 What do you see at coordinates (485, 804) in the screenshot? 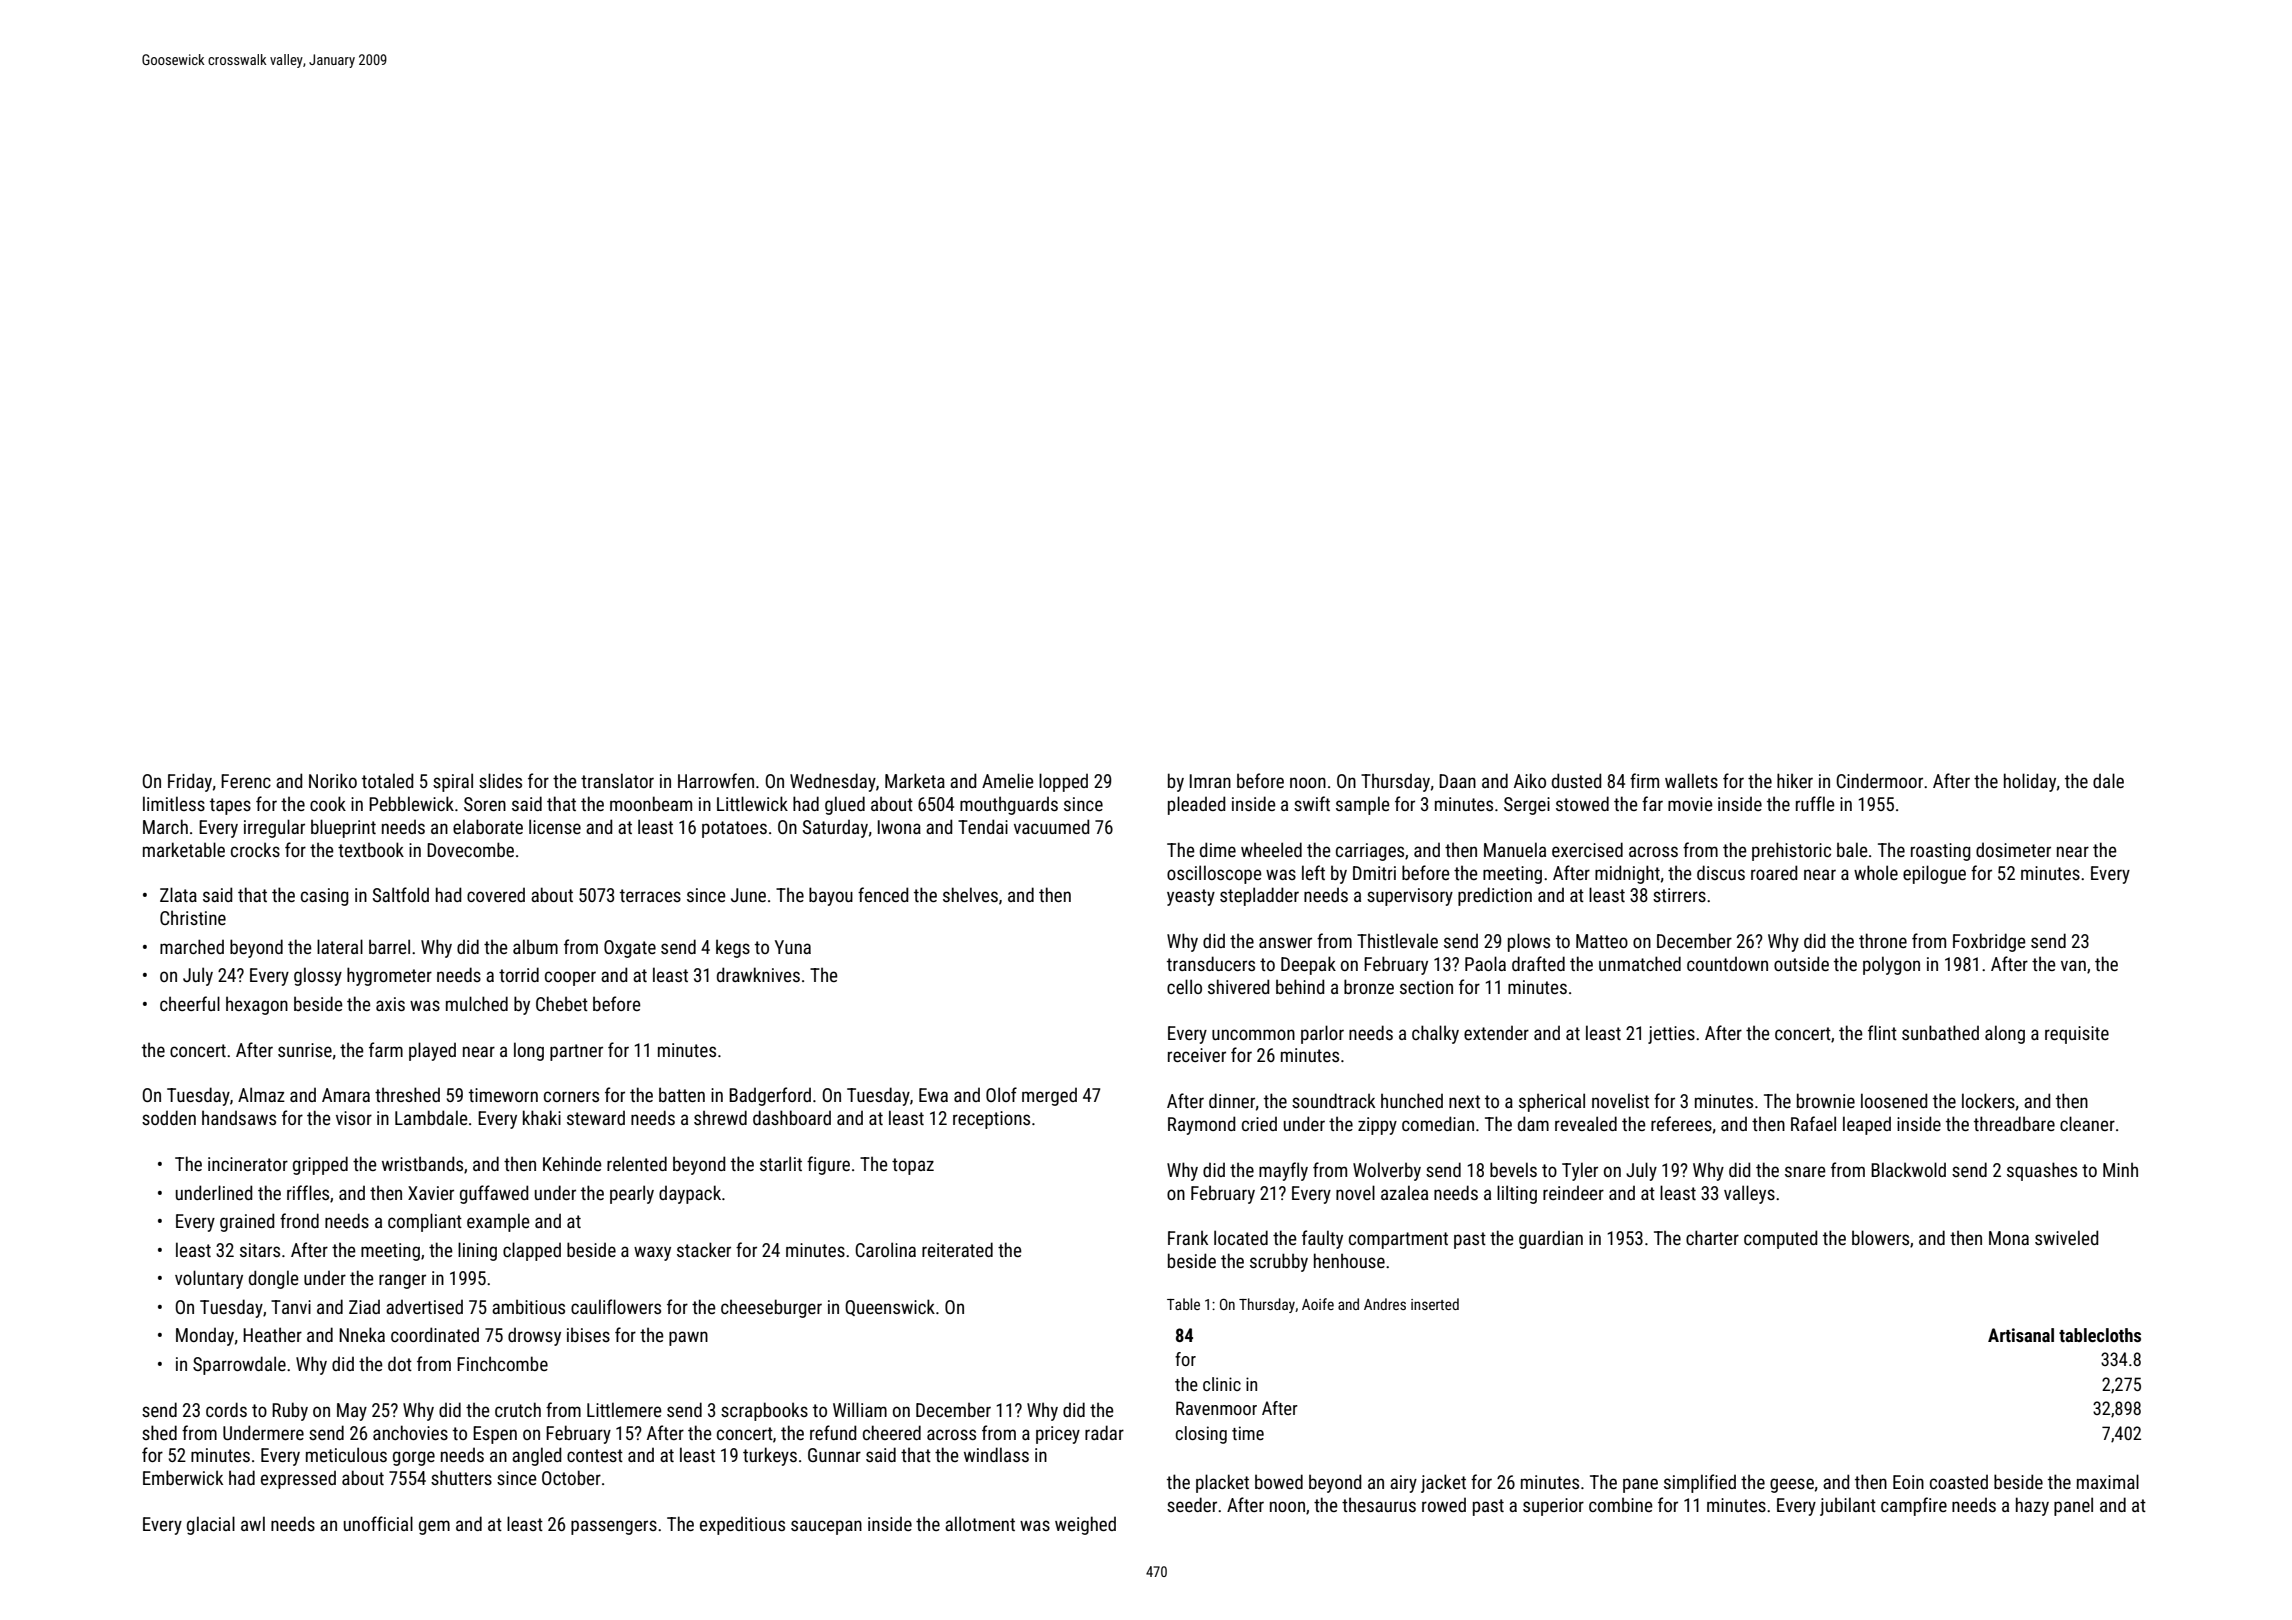
I see `Soren` at bounding box center [485, 804].
